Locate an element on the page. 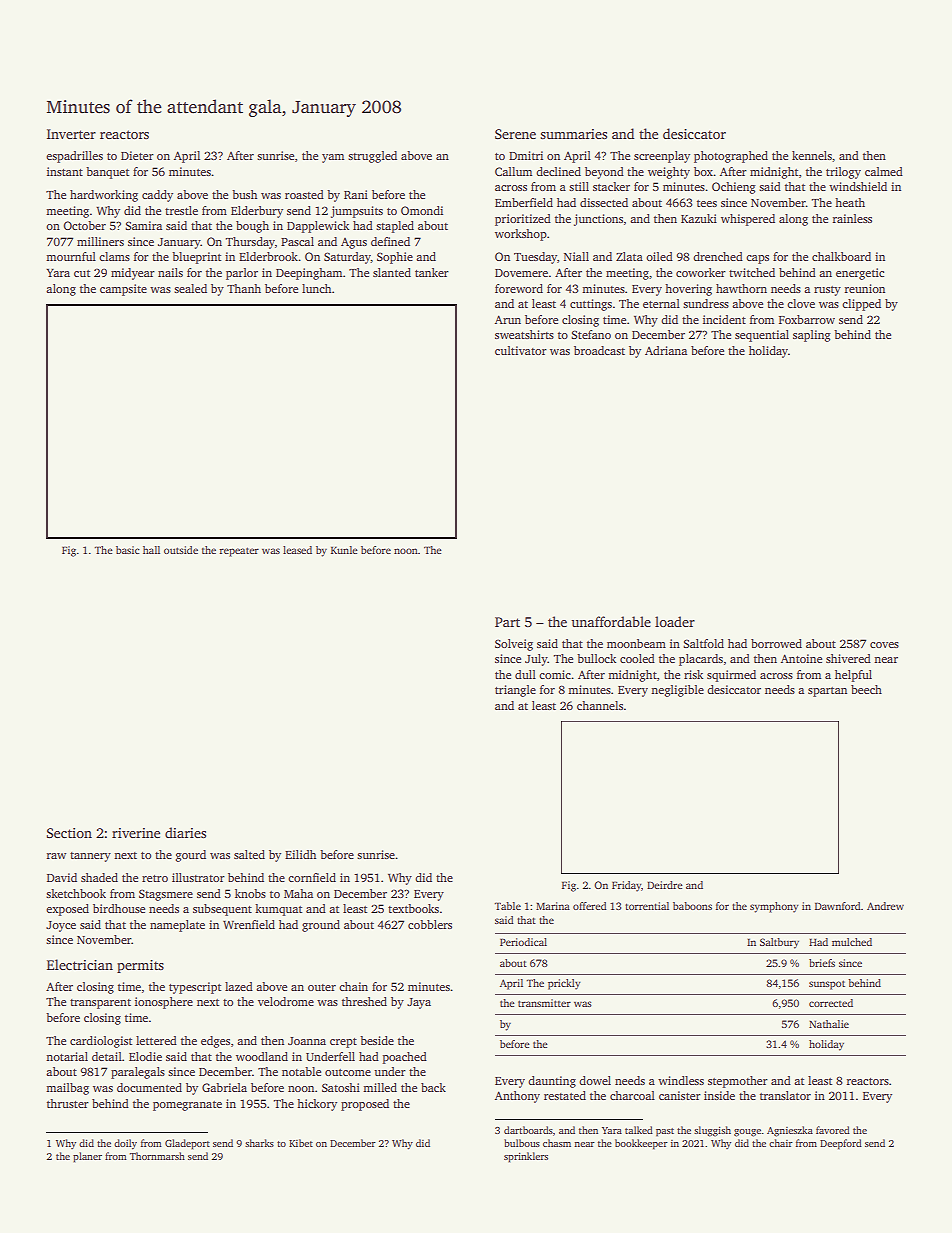  Thornmarsh is located at coordinates (157, 1156).
